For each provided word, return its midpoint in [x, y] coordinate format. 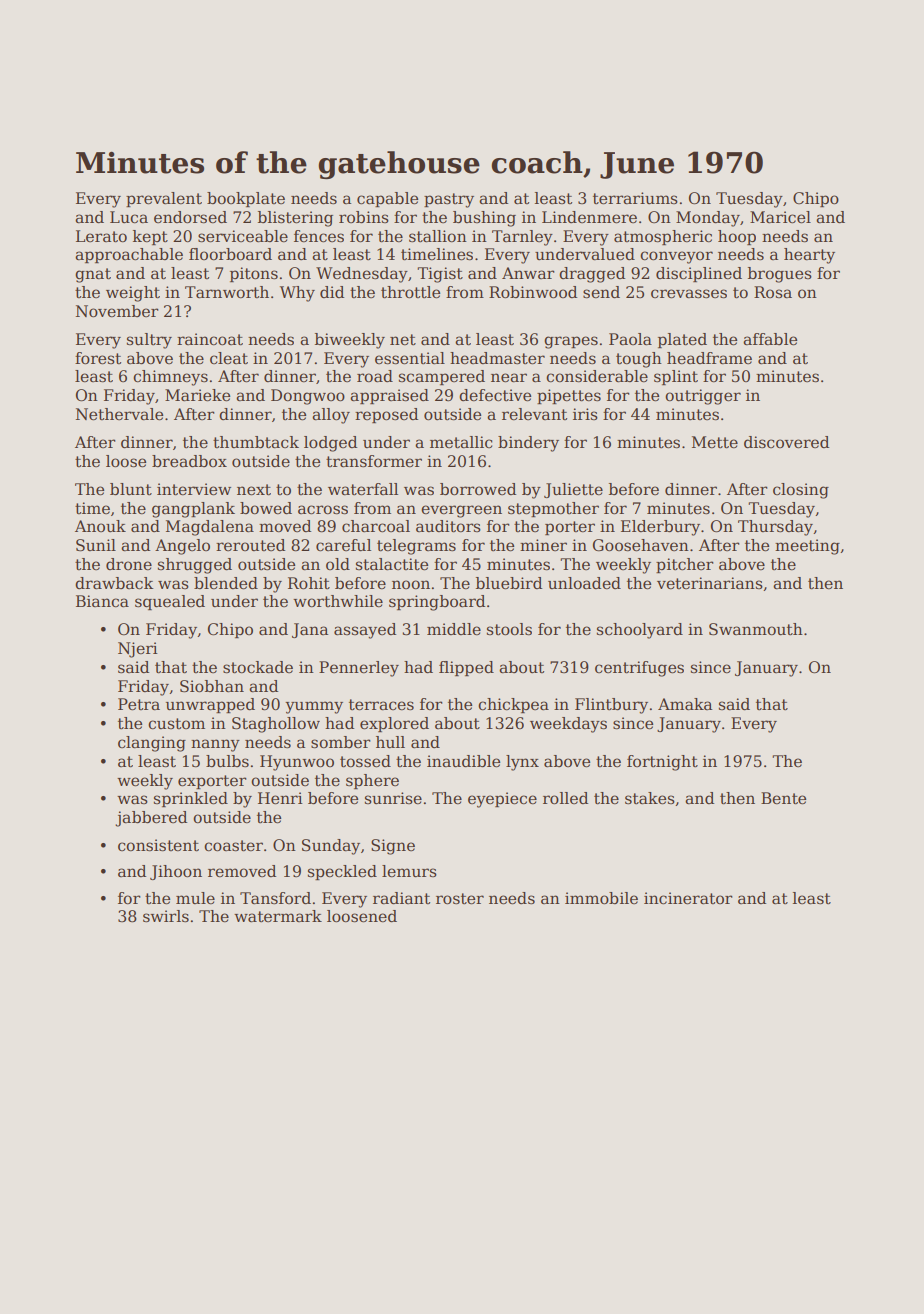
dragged [592, 275]
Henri [280, 798]
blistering [295, 219]
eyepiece [502, 800]
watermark [278, 916]
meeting [807, 547]
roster [460, 899]
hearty [809, 256]
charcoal [376, 526]
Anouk [100, 526]
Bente [783, 798]
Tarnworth [227, 292]
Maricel [780, 217]
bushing [484, 219]
